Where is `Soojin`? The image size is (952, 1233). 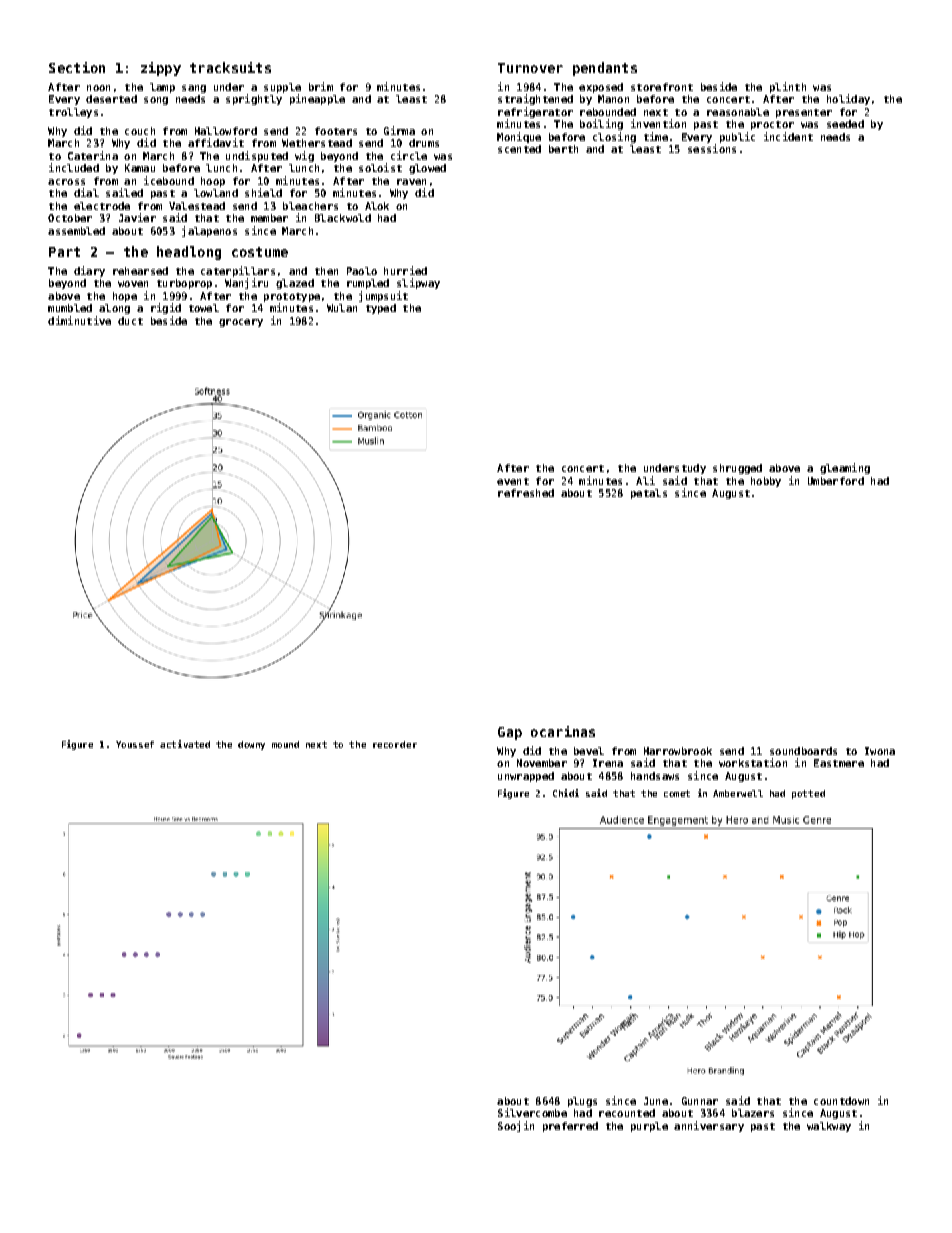 Soojin is located at coordinates (516, 1126).
